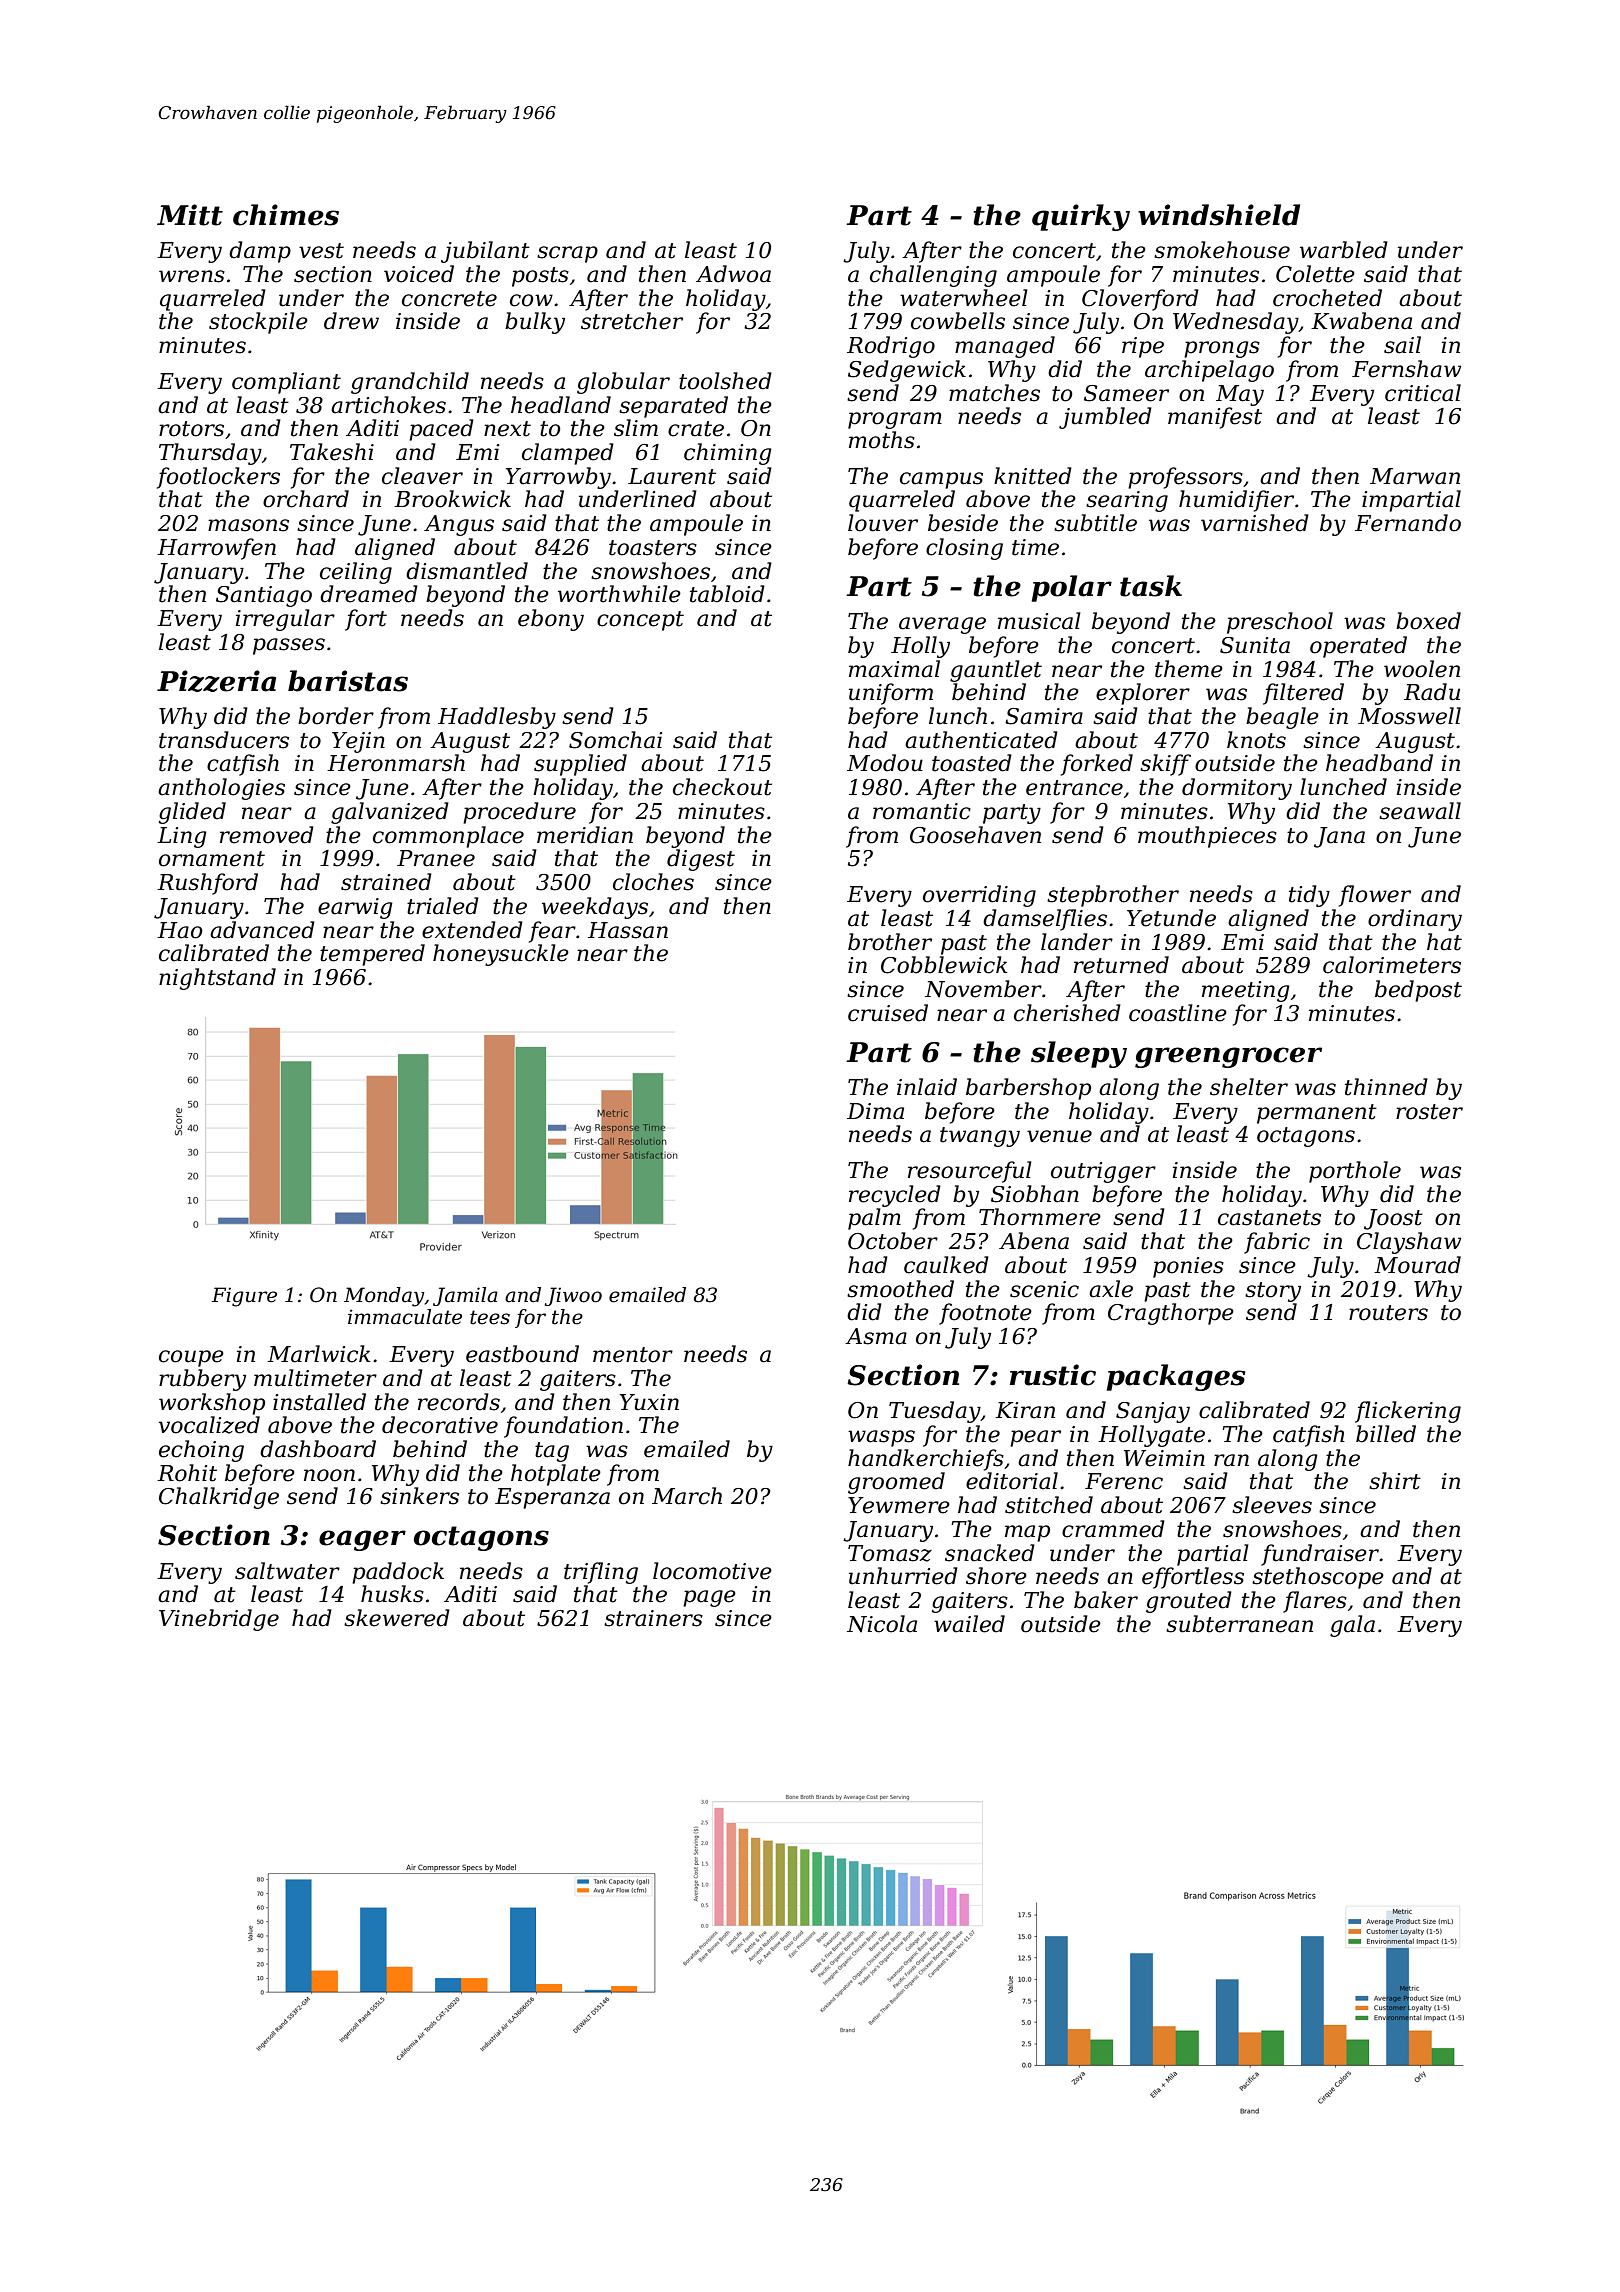  Describe the element at coordinates (1280, 623) in the document. I see `preschool` at that location.
